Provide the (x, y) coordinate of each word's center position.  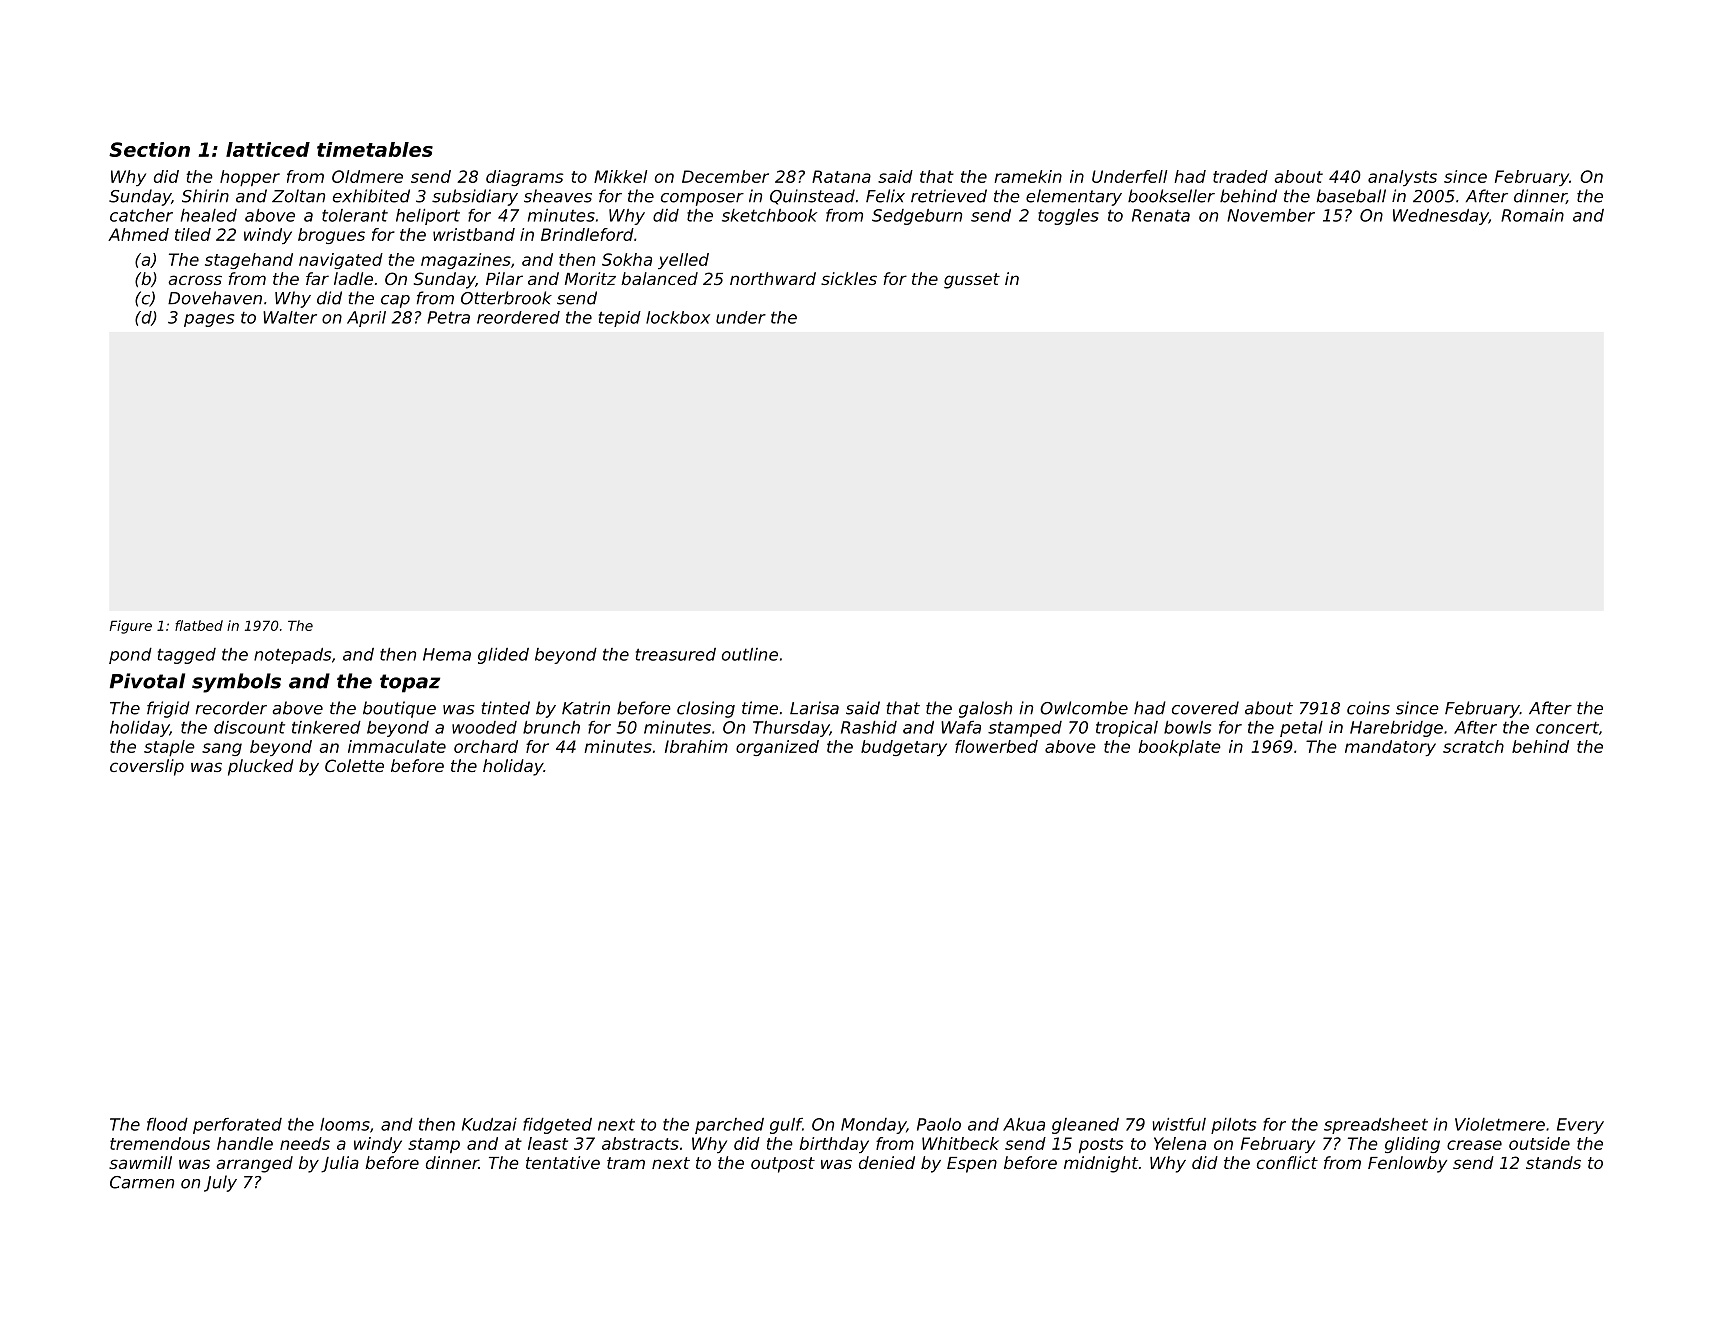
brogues (331, 236)
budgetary (904, 748)
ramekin (1028, 176)
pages (209, 320)
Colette (354, 765)
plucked (261, 767)
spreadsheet (1376, 1126)
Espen (972, 1165)
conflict (1287, 1162)
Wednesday (1441, 217)
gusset (972, 281)
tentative (563, 1162)
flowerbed (996, 746)
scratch (1473, 746)
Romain (1532, 215)
